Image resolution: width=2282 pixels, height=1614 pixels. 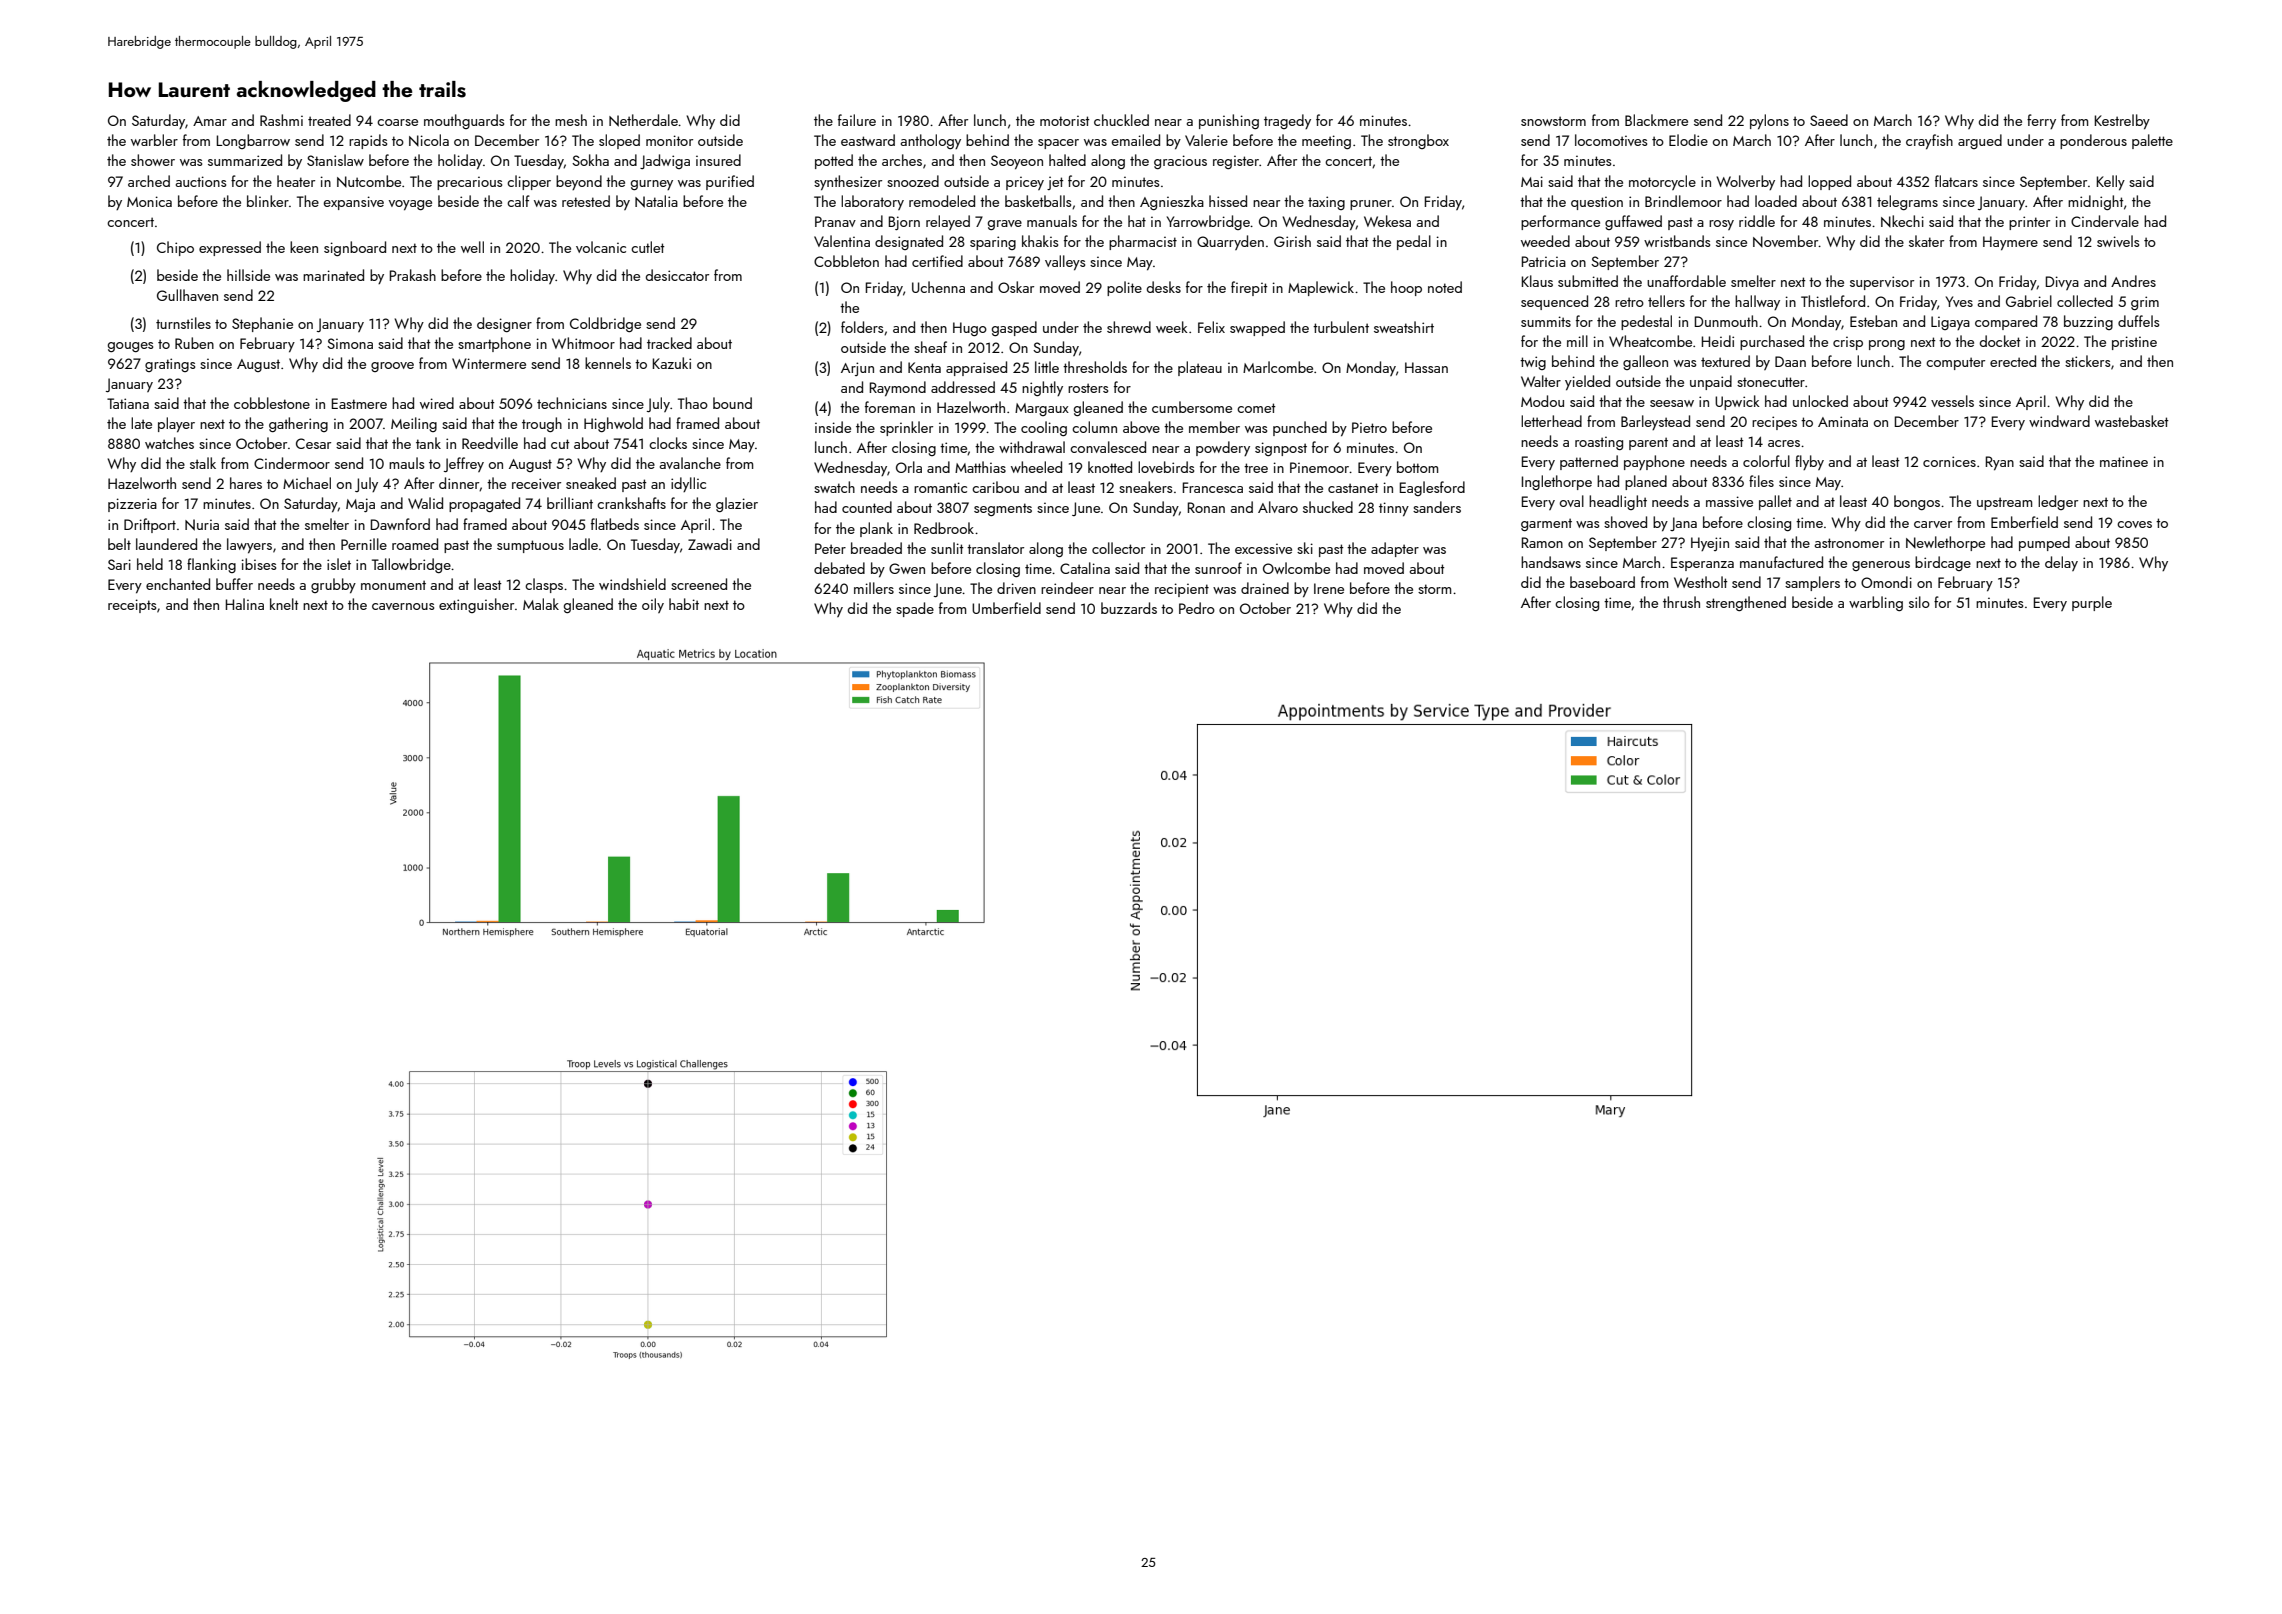 What do you see at coordinates (2092, 603) in the image?
I see `purple` at bounding box center [2092, 603].
